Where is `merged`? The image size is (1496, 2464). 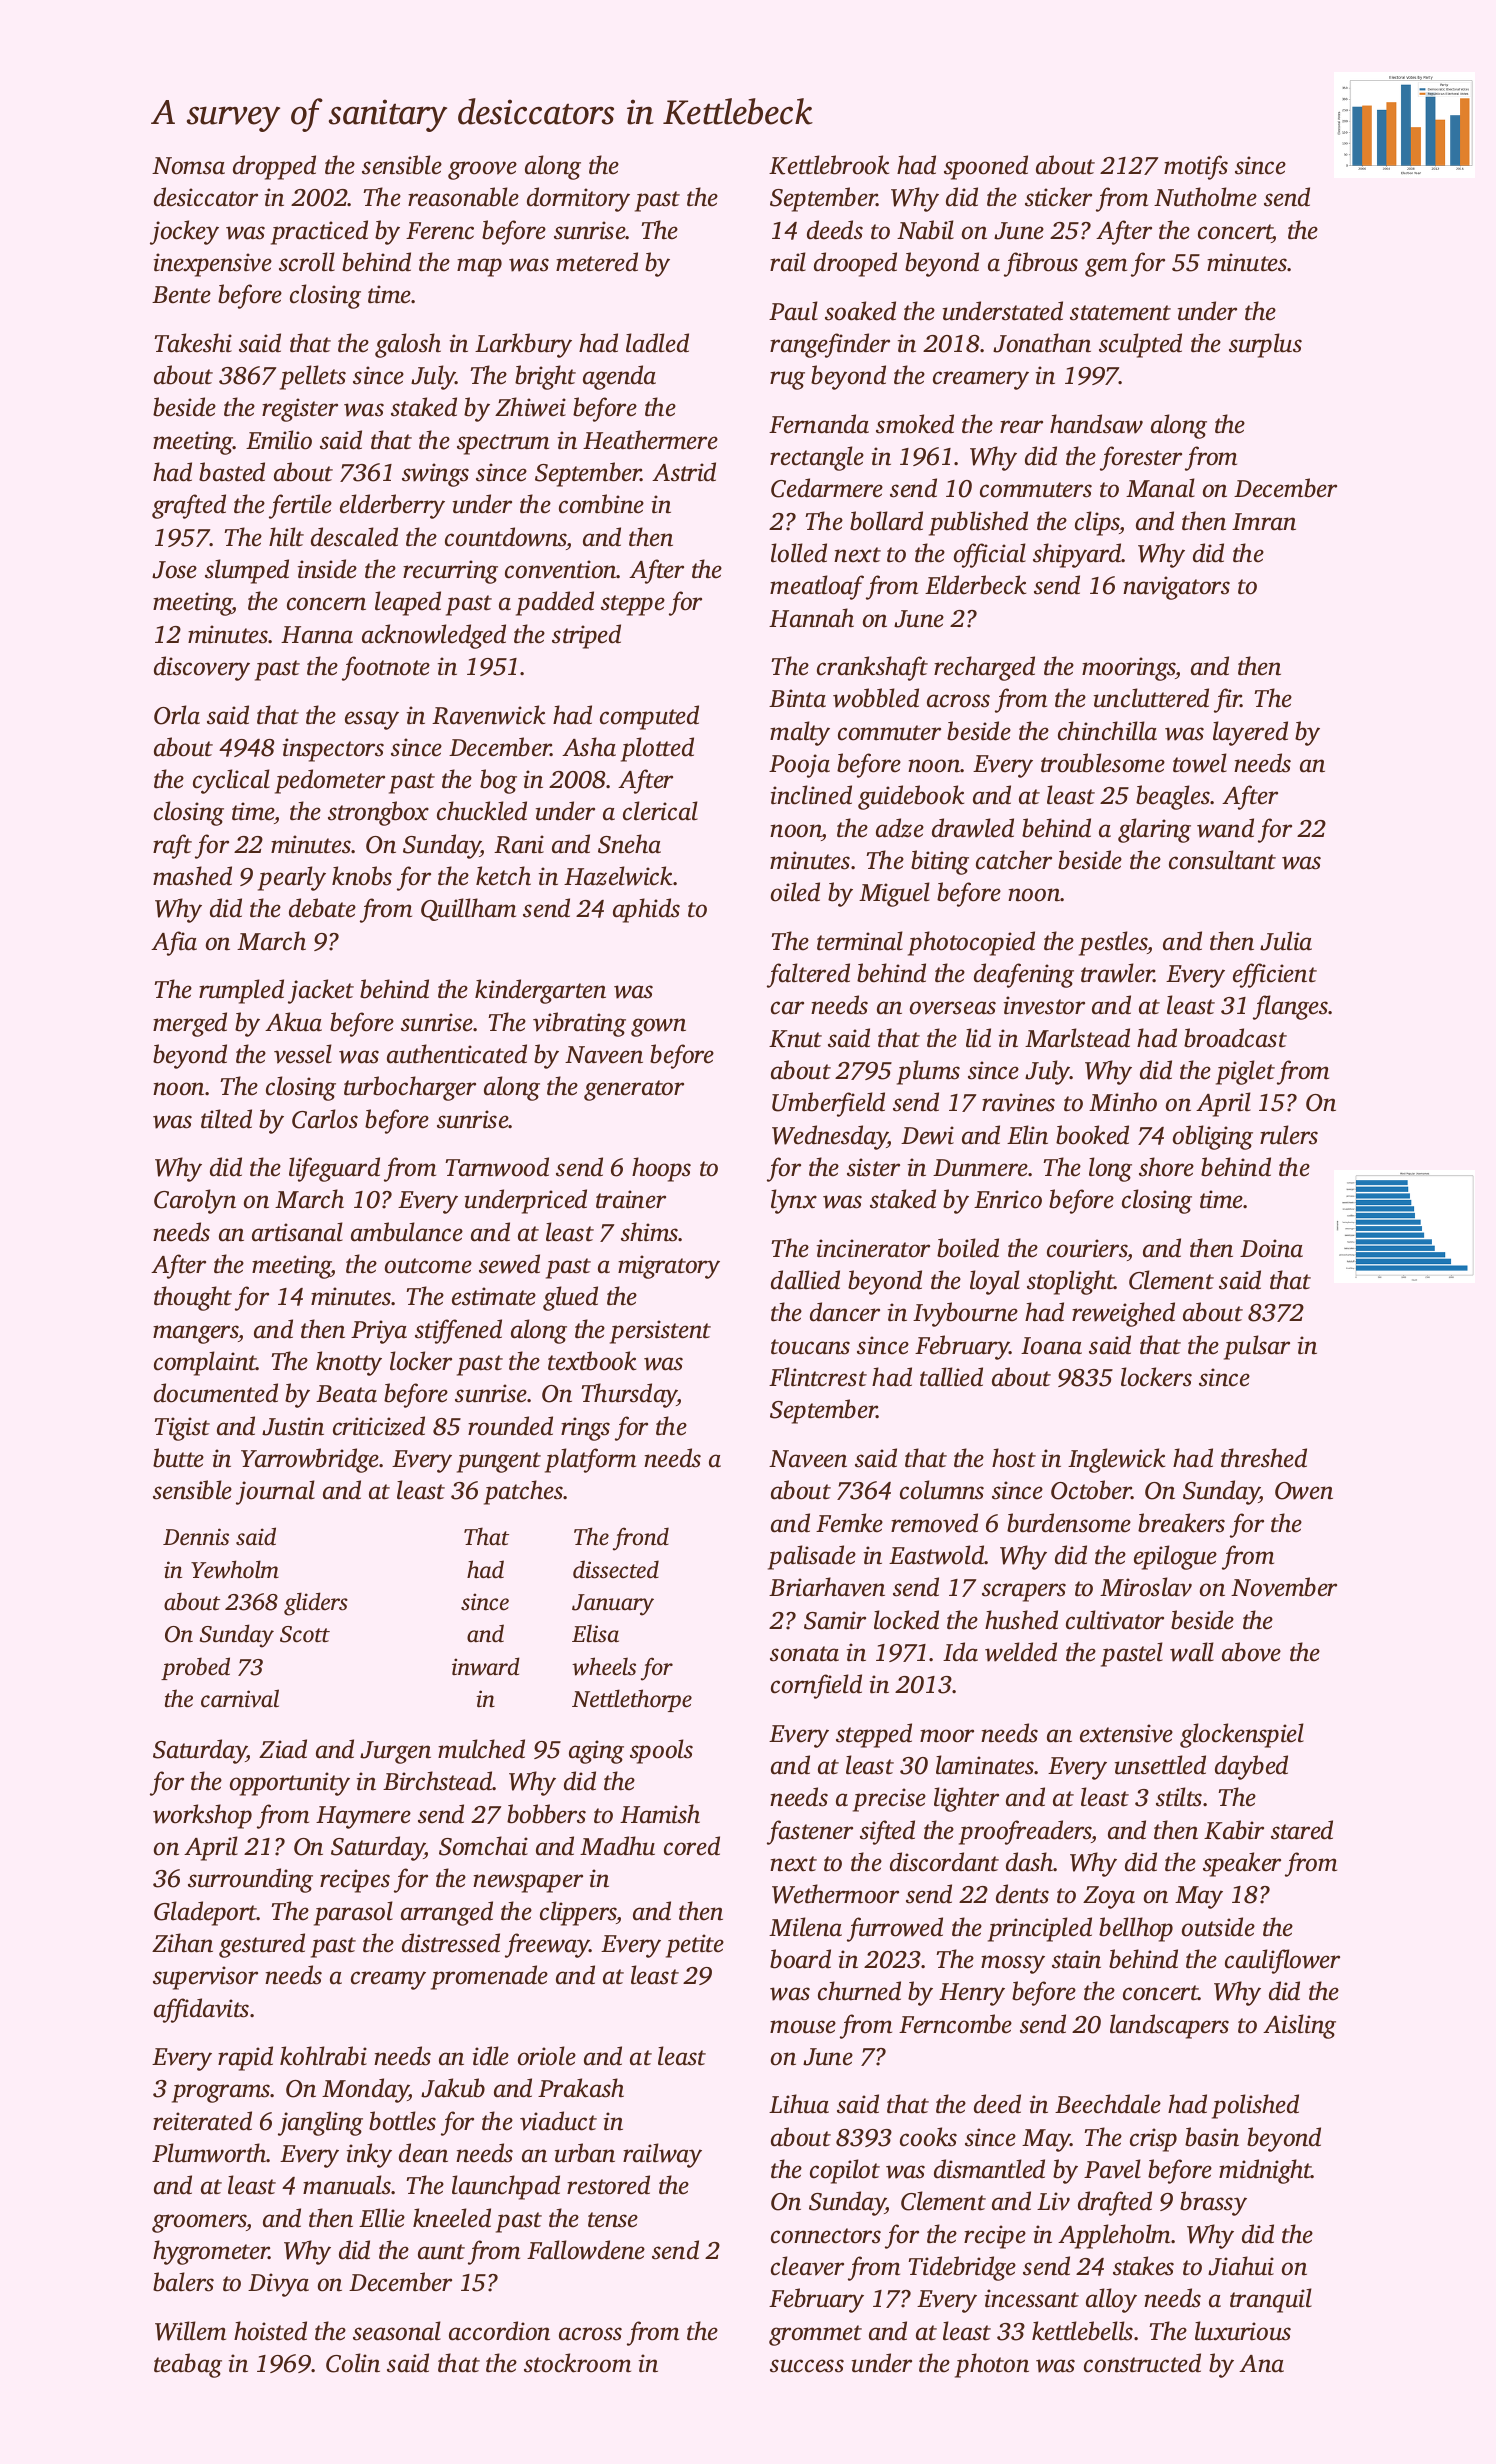 merged is located at coordinates (190, 1024).
